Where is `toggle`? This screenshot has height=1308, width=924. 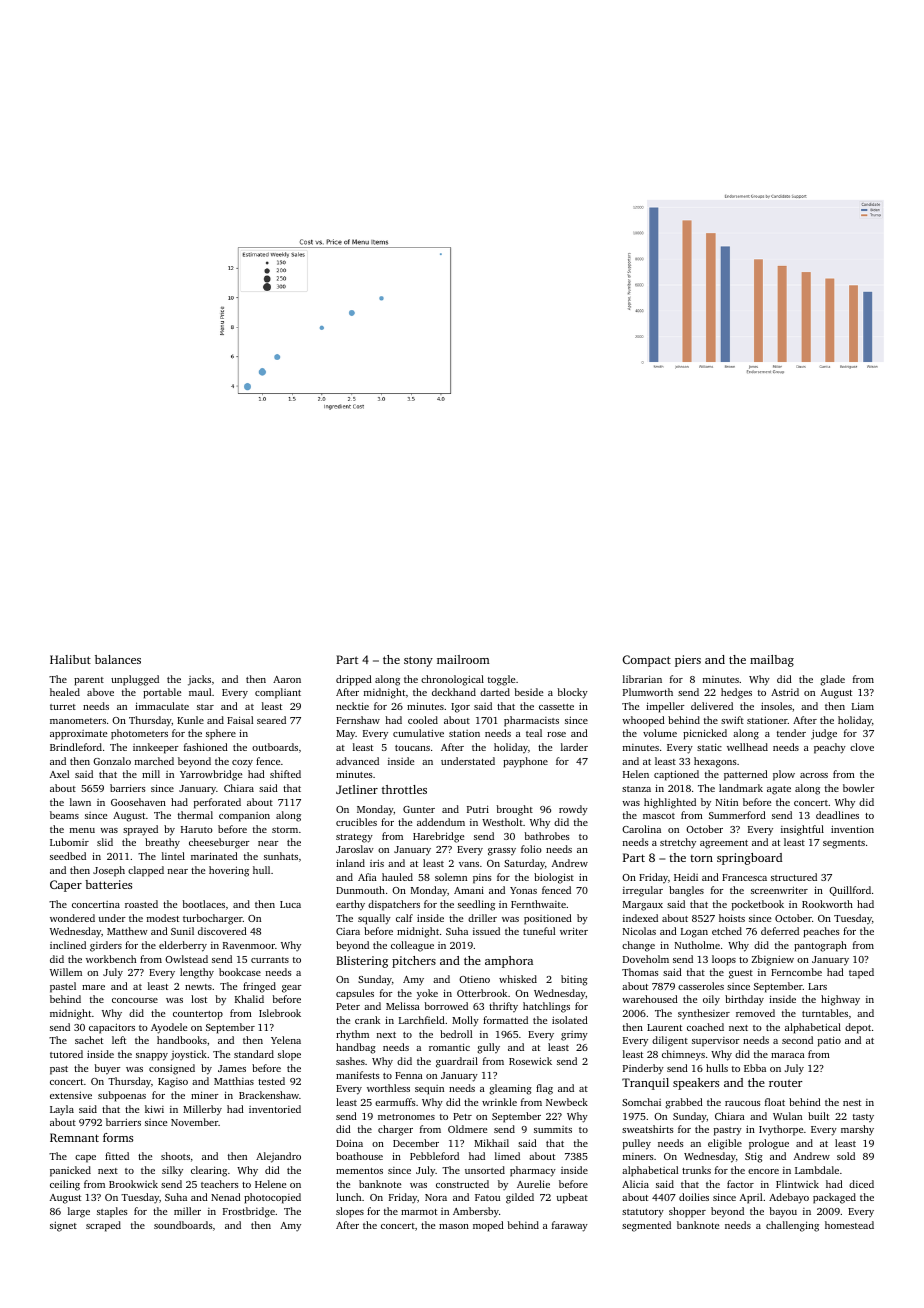
toggle is located at coordinates (501, 680).
